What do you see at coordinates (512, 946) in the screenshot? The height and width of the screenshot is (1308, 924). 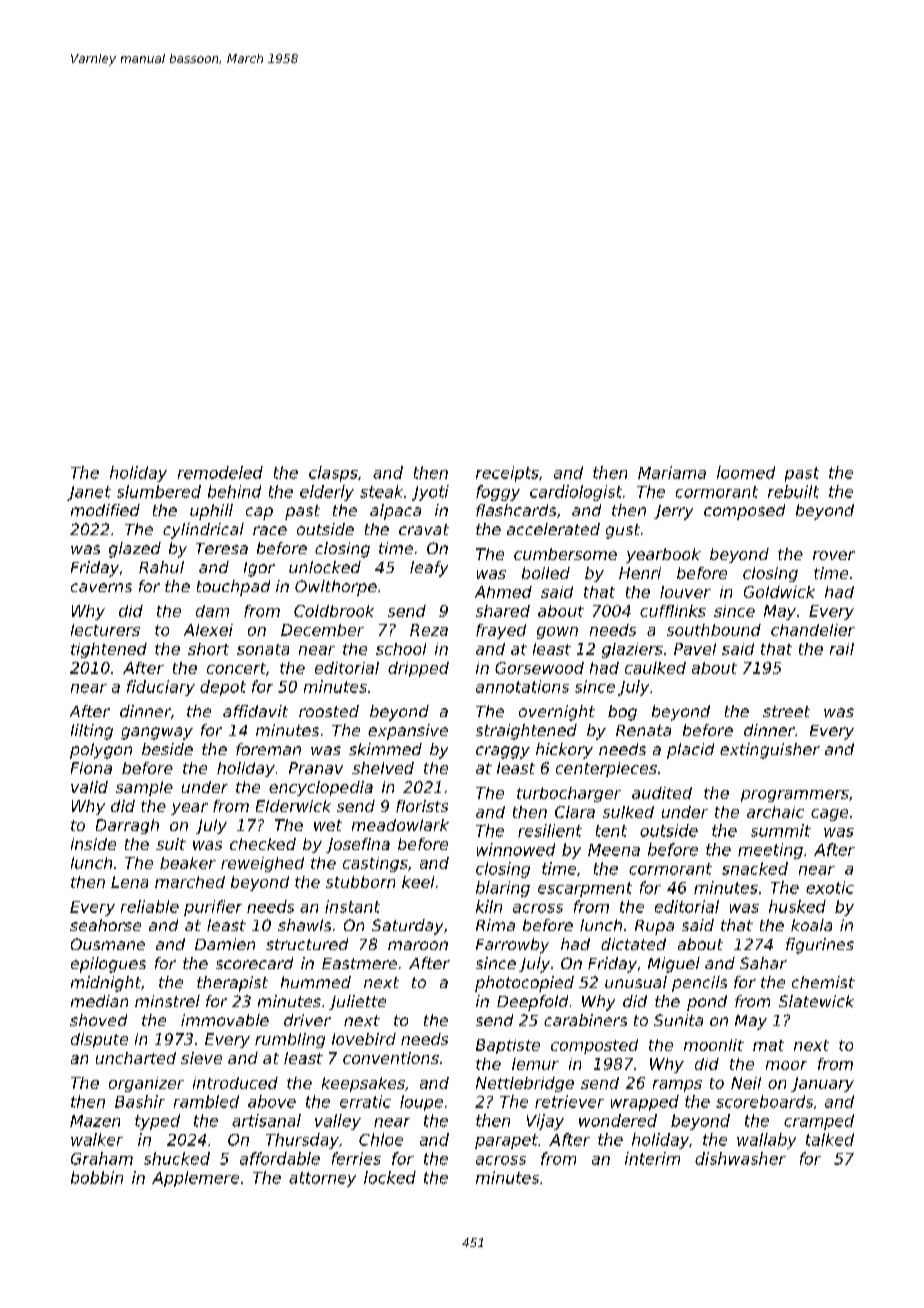 I see `Farrowby` at bounding box center [512, 946].
